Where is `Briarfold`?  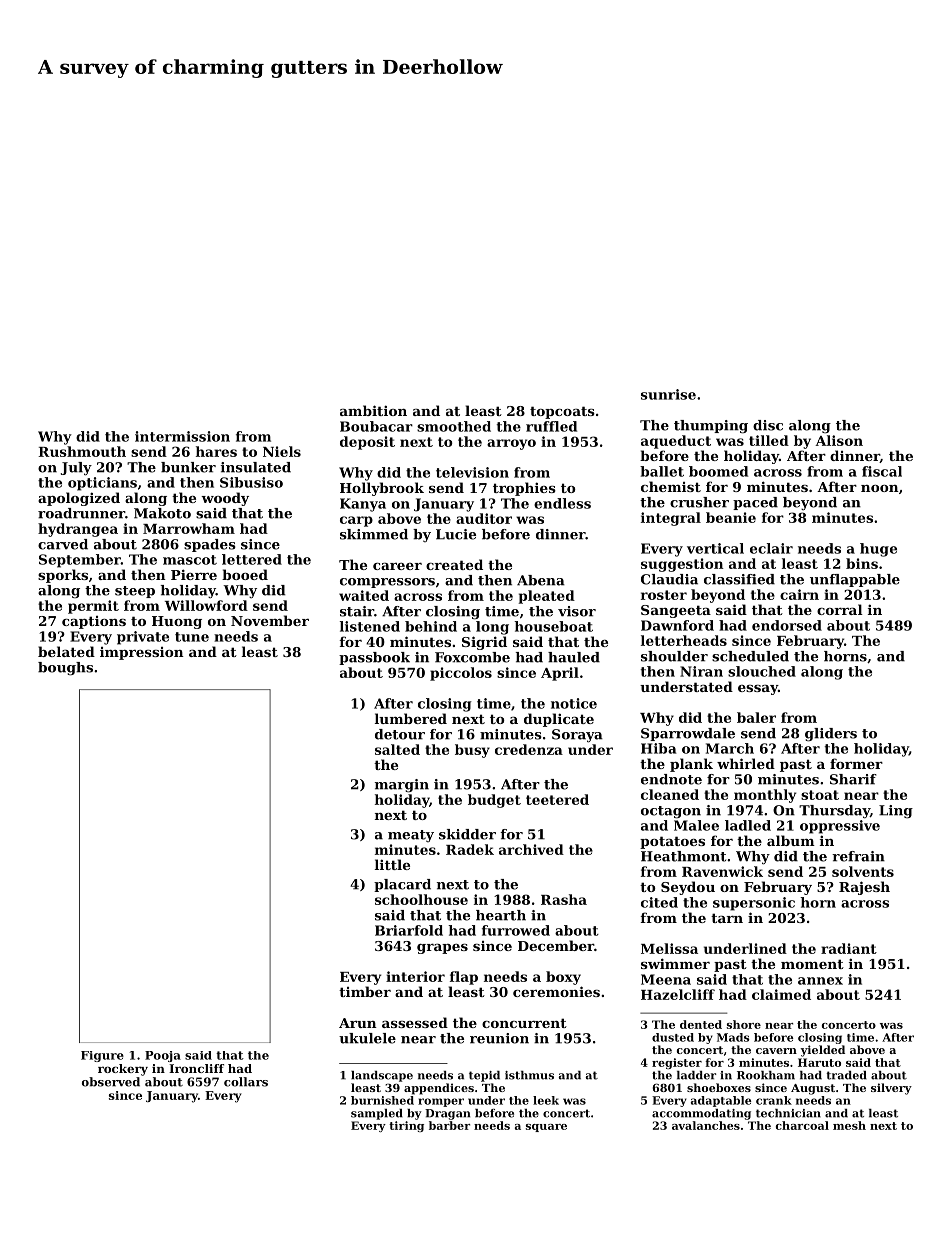 Briarfold is located at coordinates (409, 930).
